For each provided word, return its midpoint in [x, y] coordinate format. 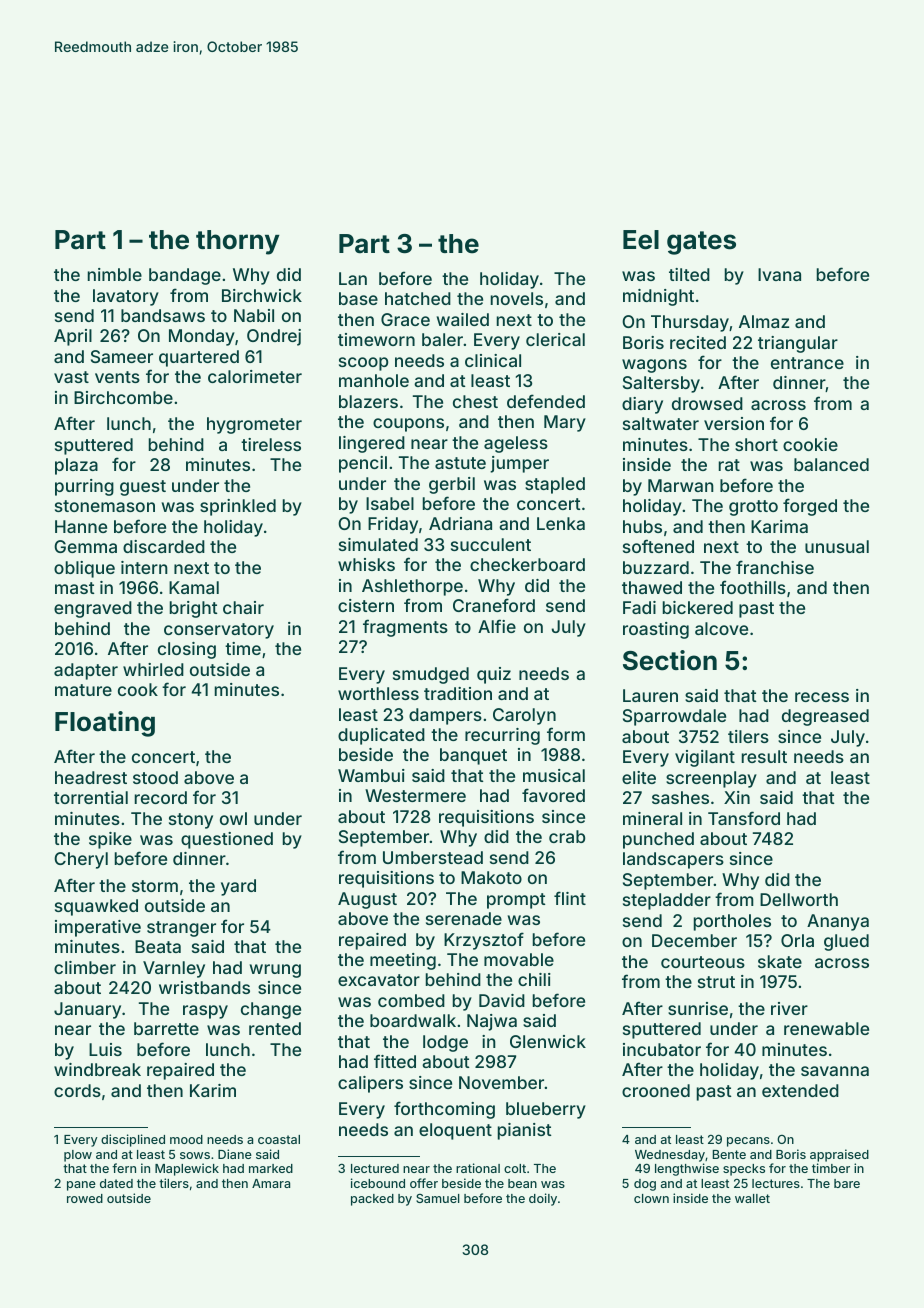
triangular [798, 344]
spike [110, 840]
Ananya [838, 922]
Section [670, 660]
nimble [115, 274]
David [502, 1000]
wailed [463, 319]
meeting [403, 961]
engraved [93, 609]
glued [846, 942]
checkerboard [527, 564]
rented [275, 1028]
